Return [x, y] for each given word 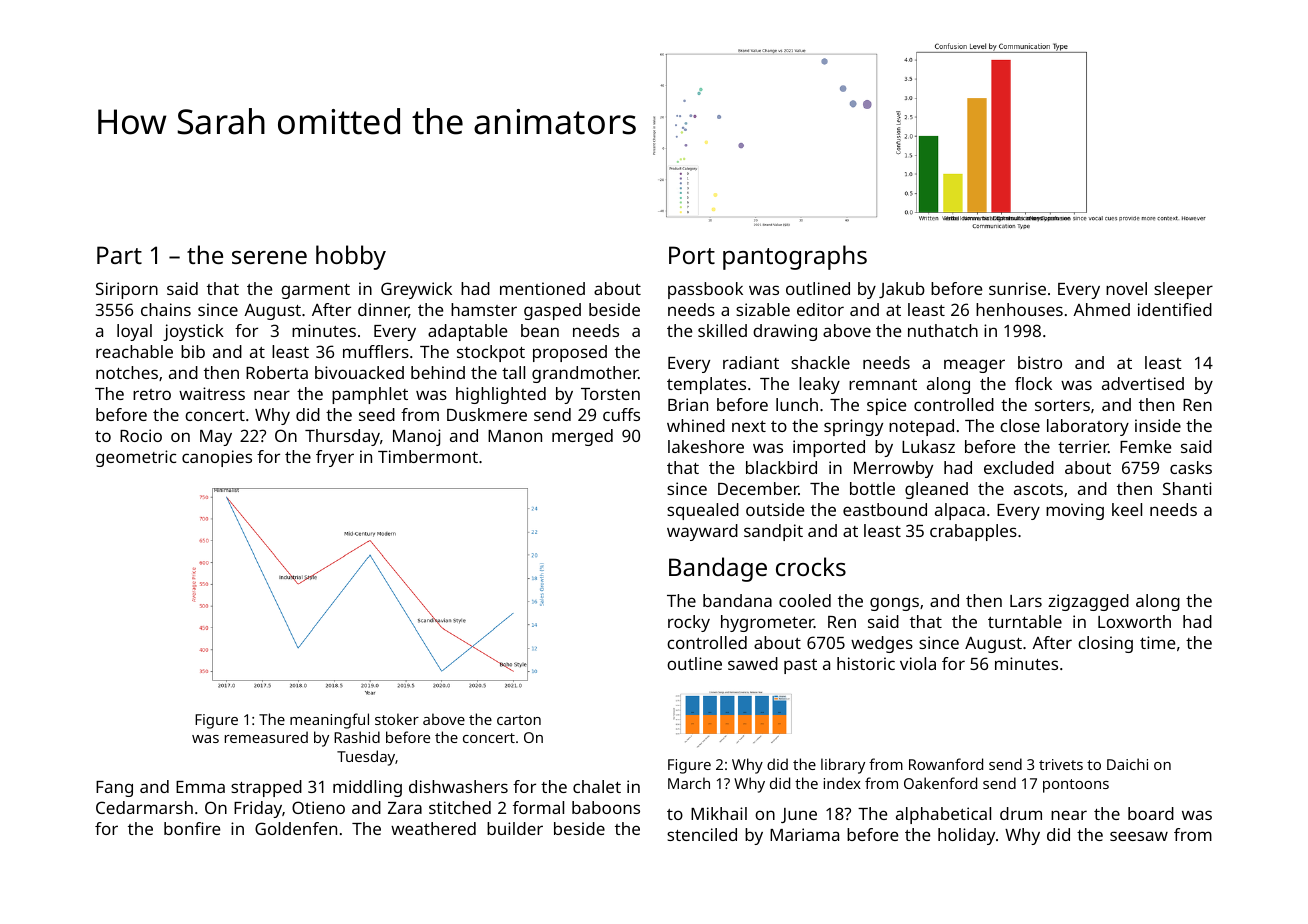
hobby [351, 257]
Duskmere [487, 414]
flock [1033, 383]
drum [1021, 813]
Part [119, 255]
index [842, 783]
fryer [335, 458]
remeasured [266, 737]
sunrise [1017, 288]
